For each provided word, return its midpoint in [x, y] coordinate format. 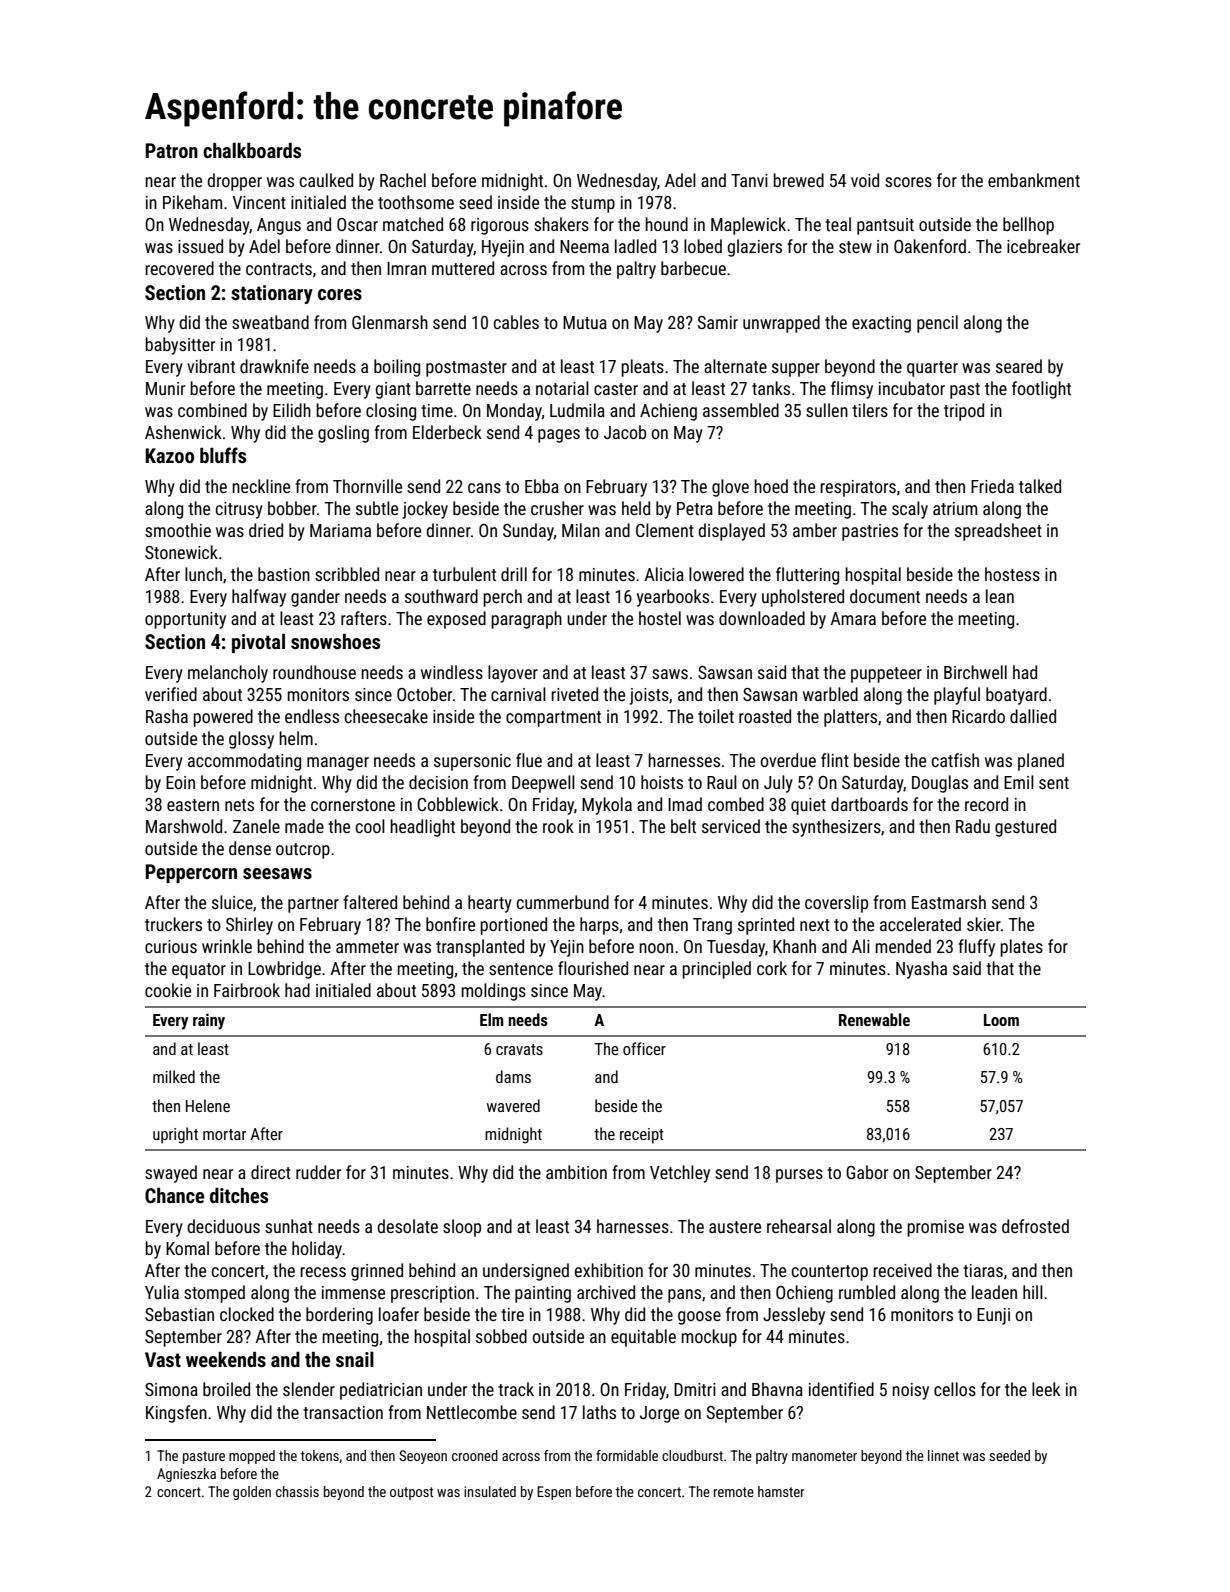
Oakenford [930, 246]
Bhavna [777, 1389]
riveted [574, 694]
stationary [272, 294]
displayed [731, 532]
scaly [910, 510]
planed [1041, 762]
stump [593, 205]
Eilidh [292, 410]
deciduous [223, 1226]
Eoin [180, 782]
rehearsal [799, 1226]
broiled [226, 1389]
